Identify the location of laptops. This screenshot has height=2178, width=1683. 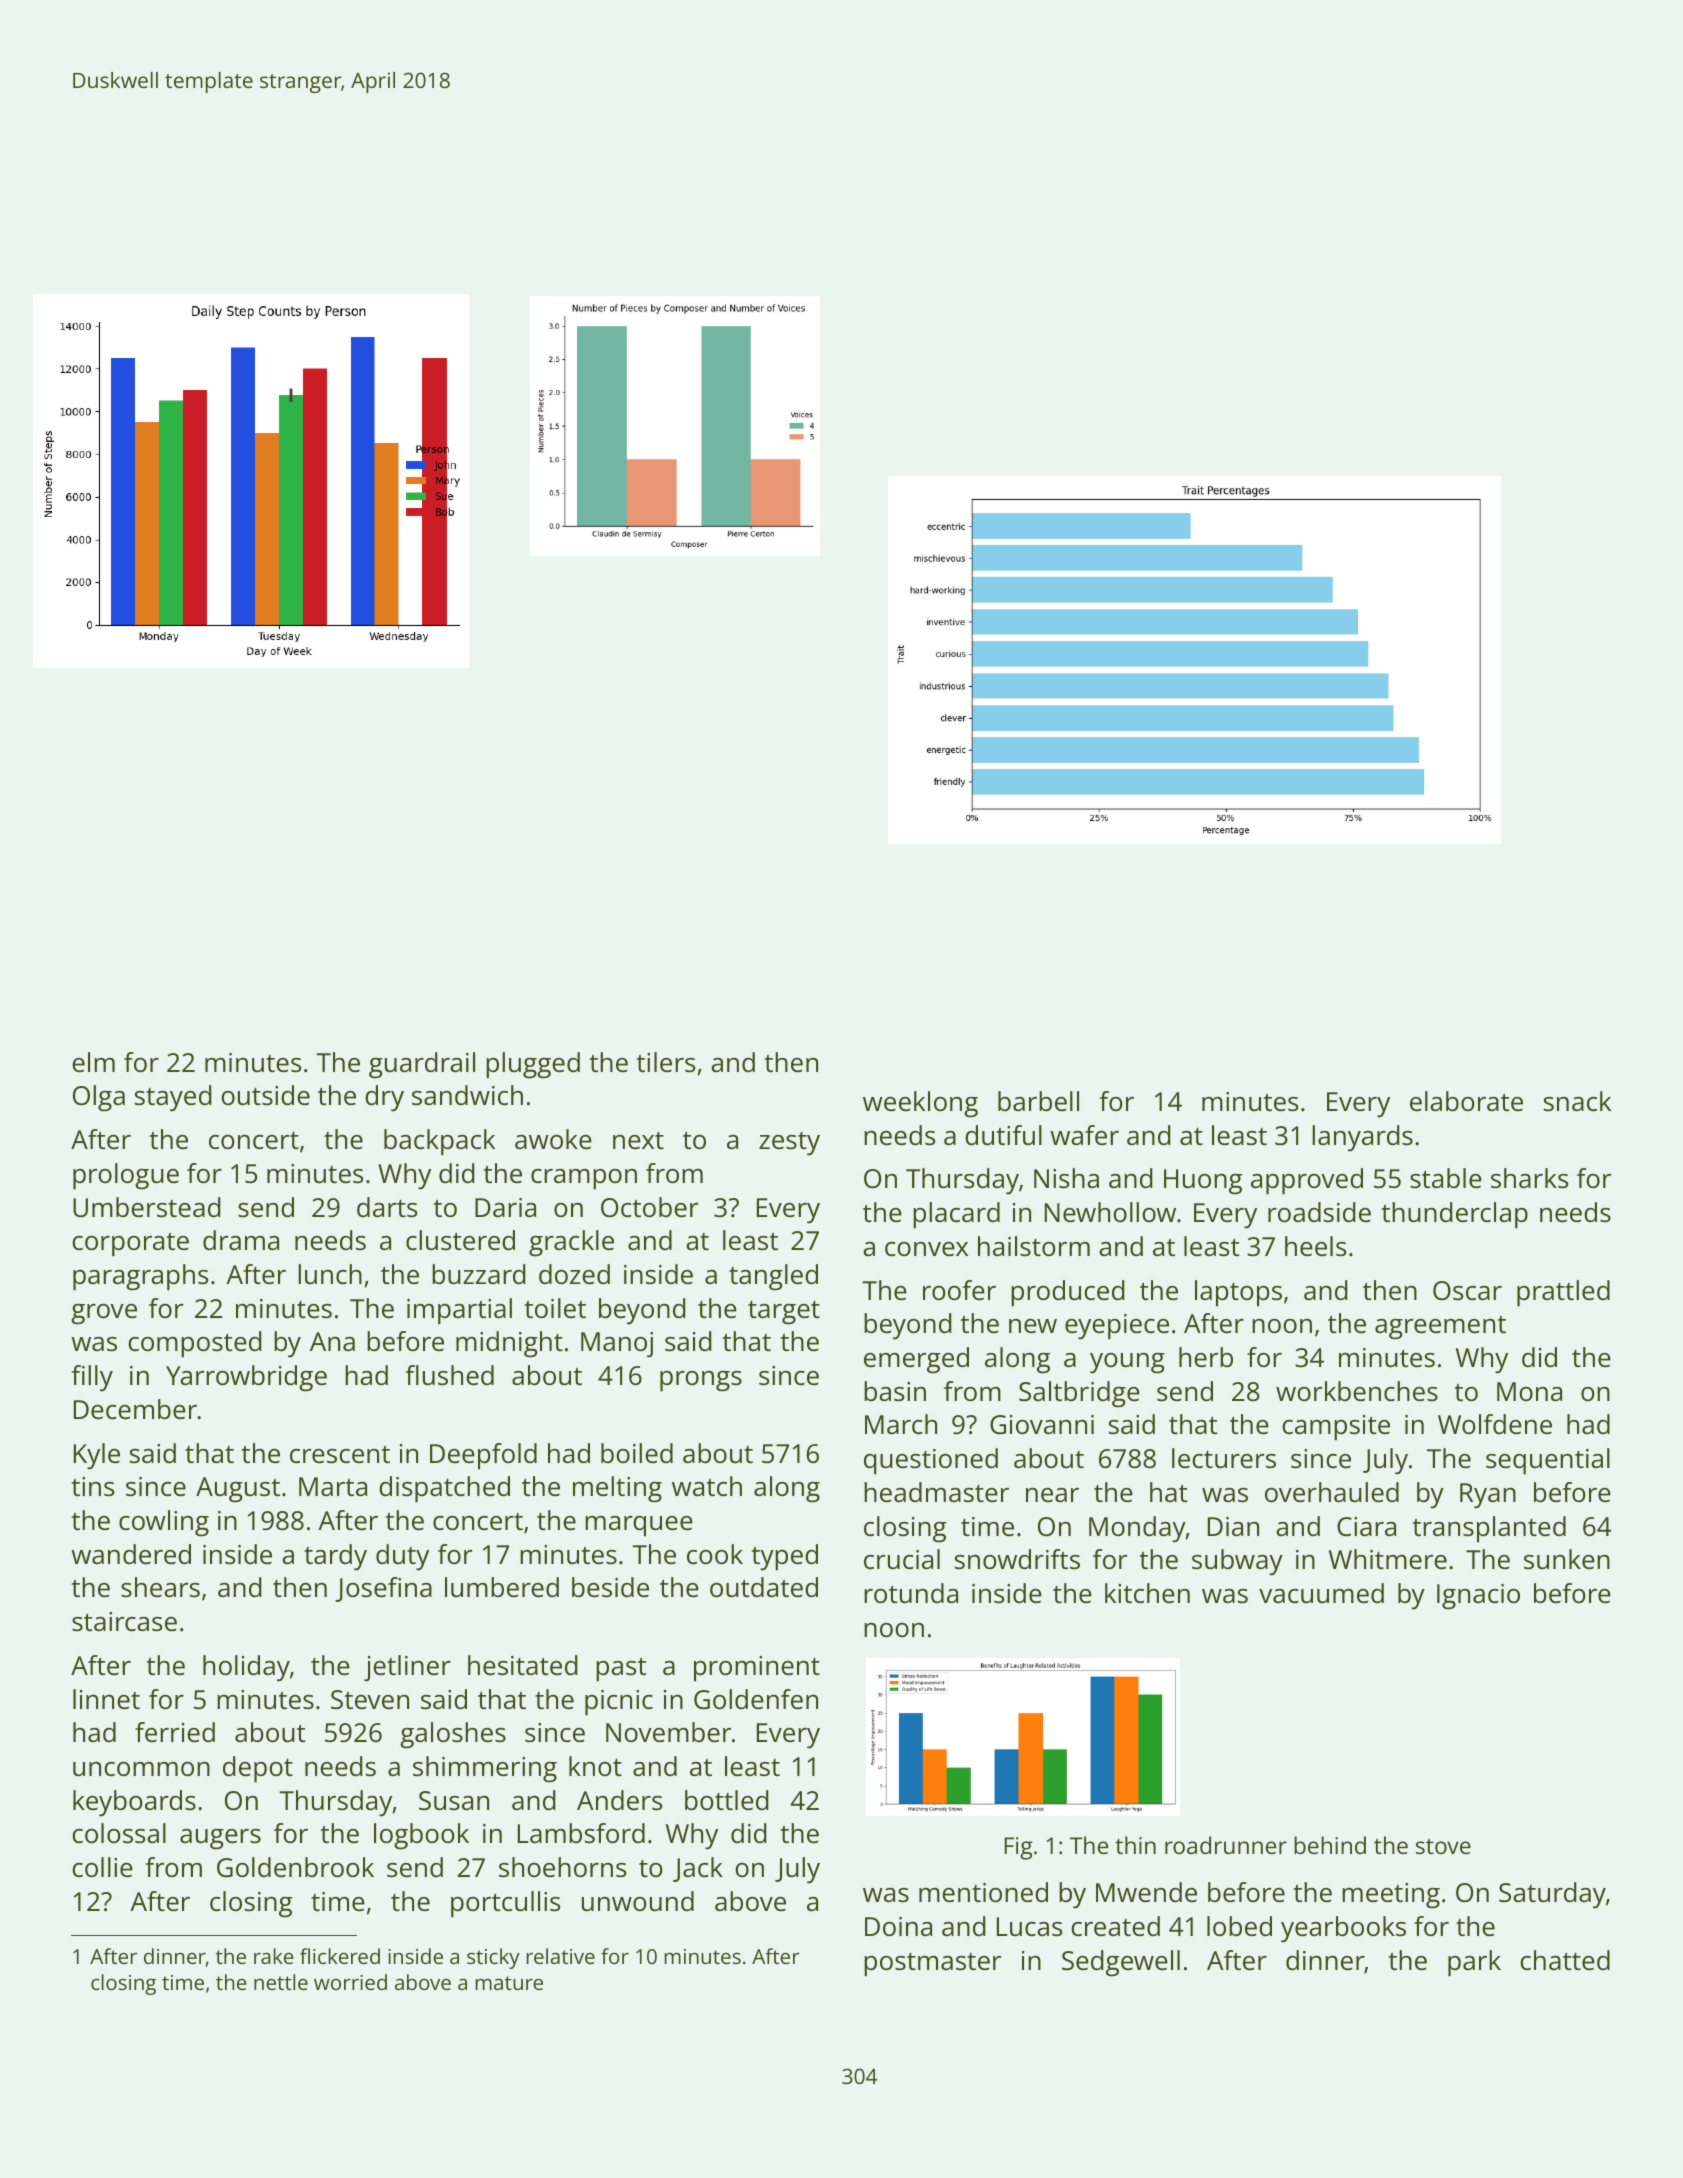
(1238, 1293).
